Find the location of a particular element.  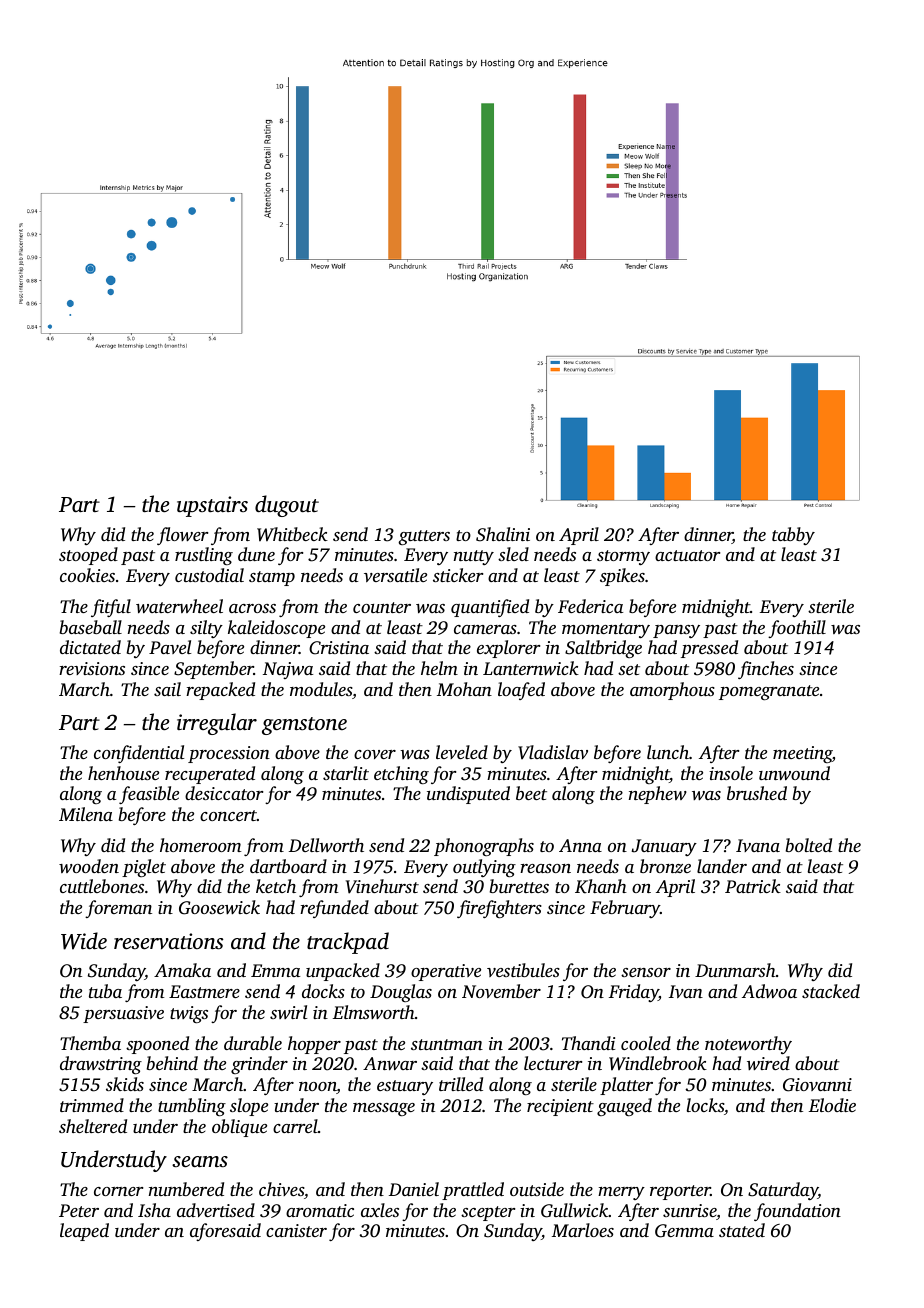

trilled is located at coordinates (461, 1084).
